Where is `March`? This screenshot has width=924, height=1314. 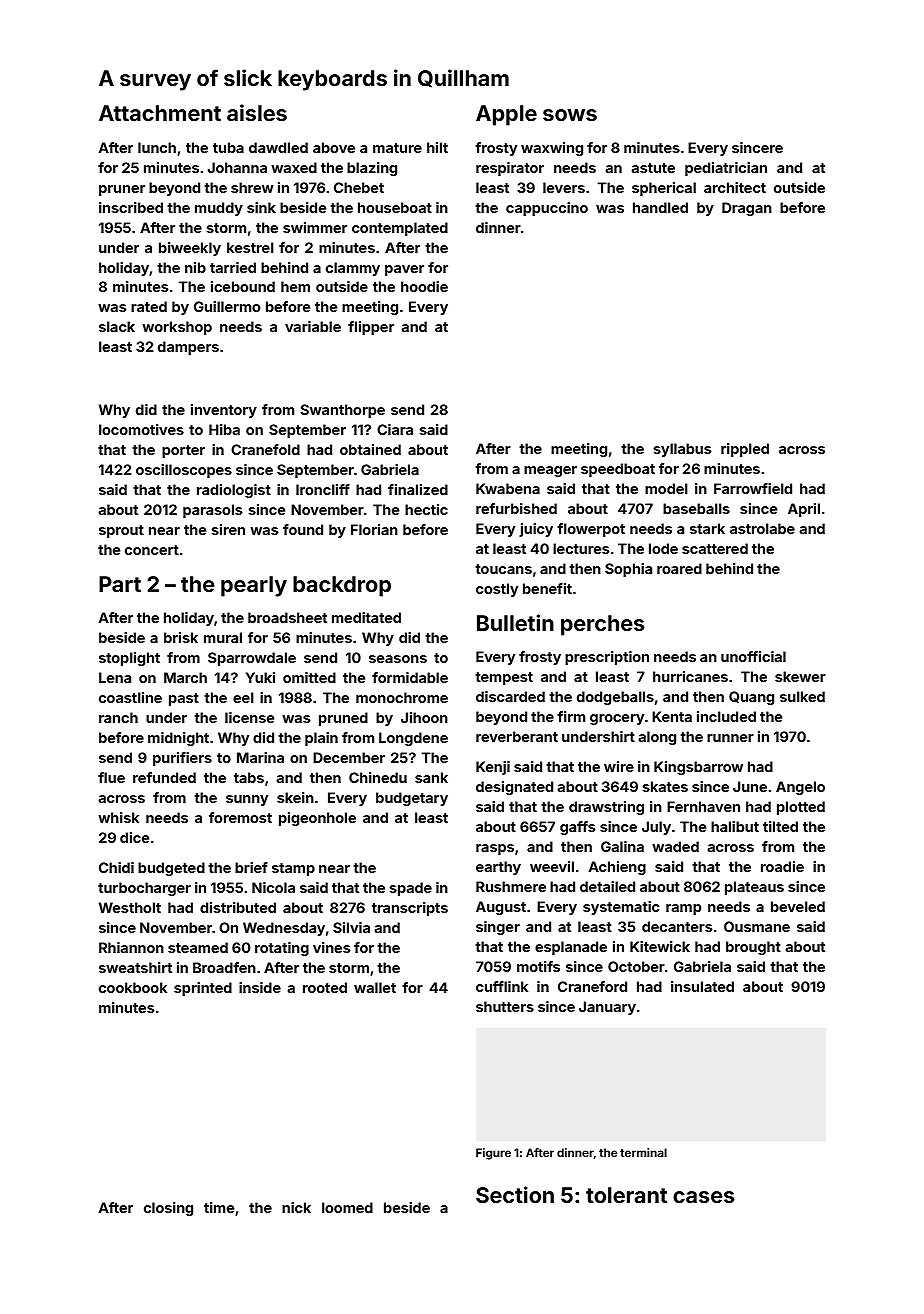
March is located at coordinates (185, 677).
